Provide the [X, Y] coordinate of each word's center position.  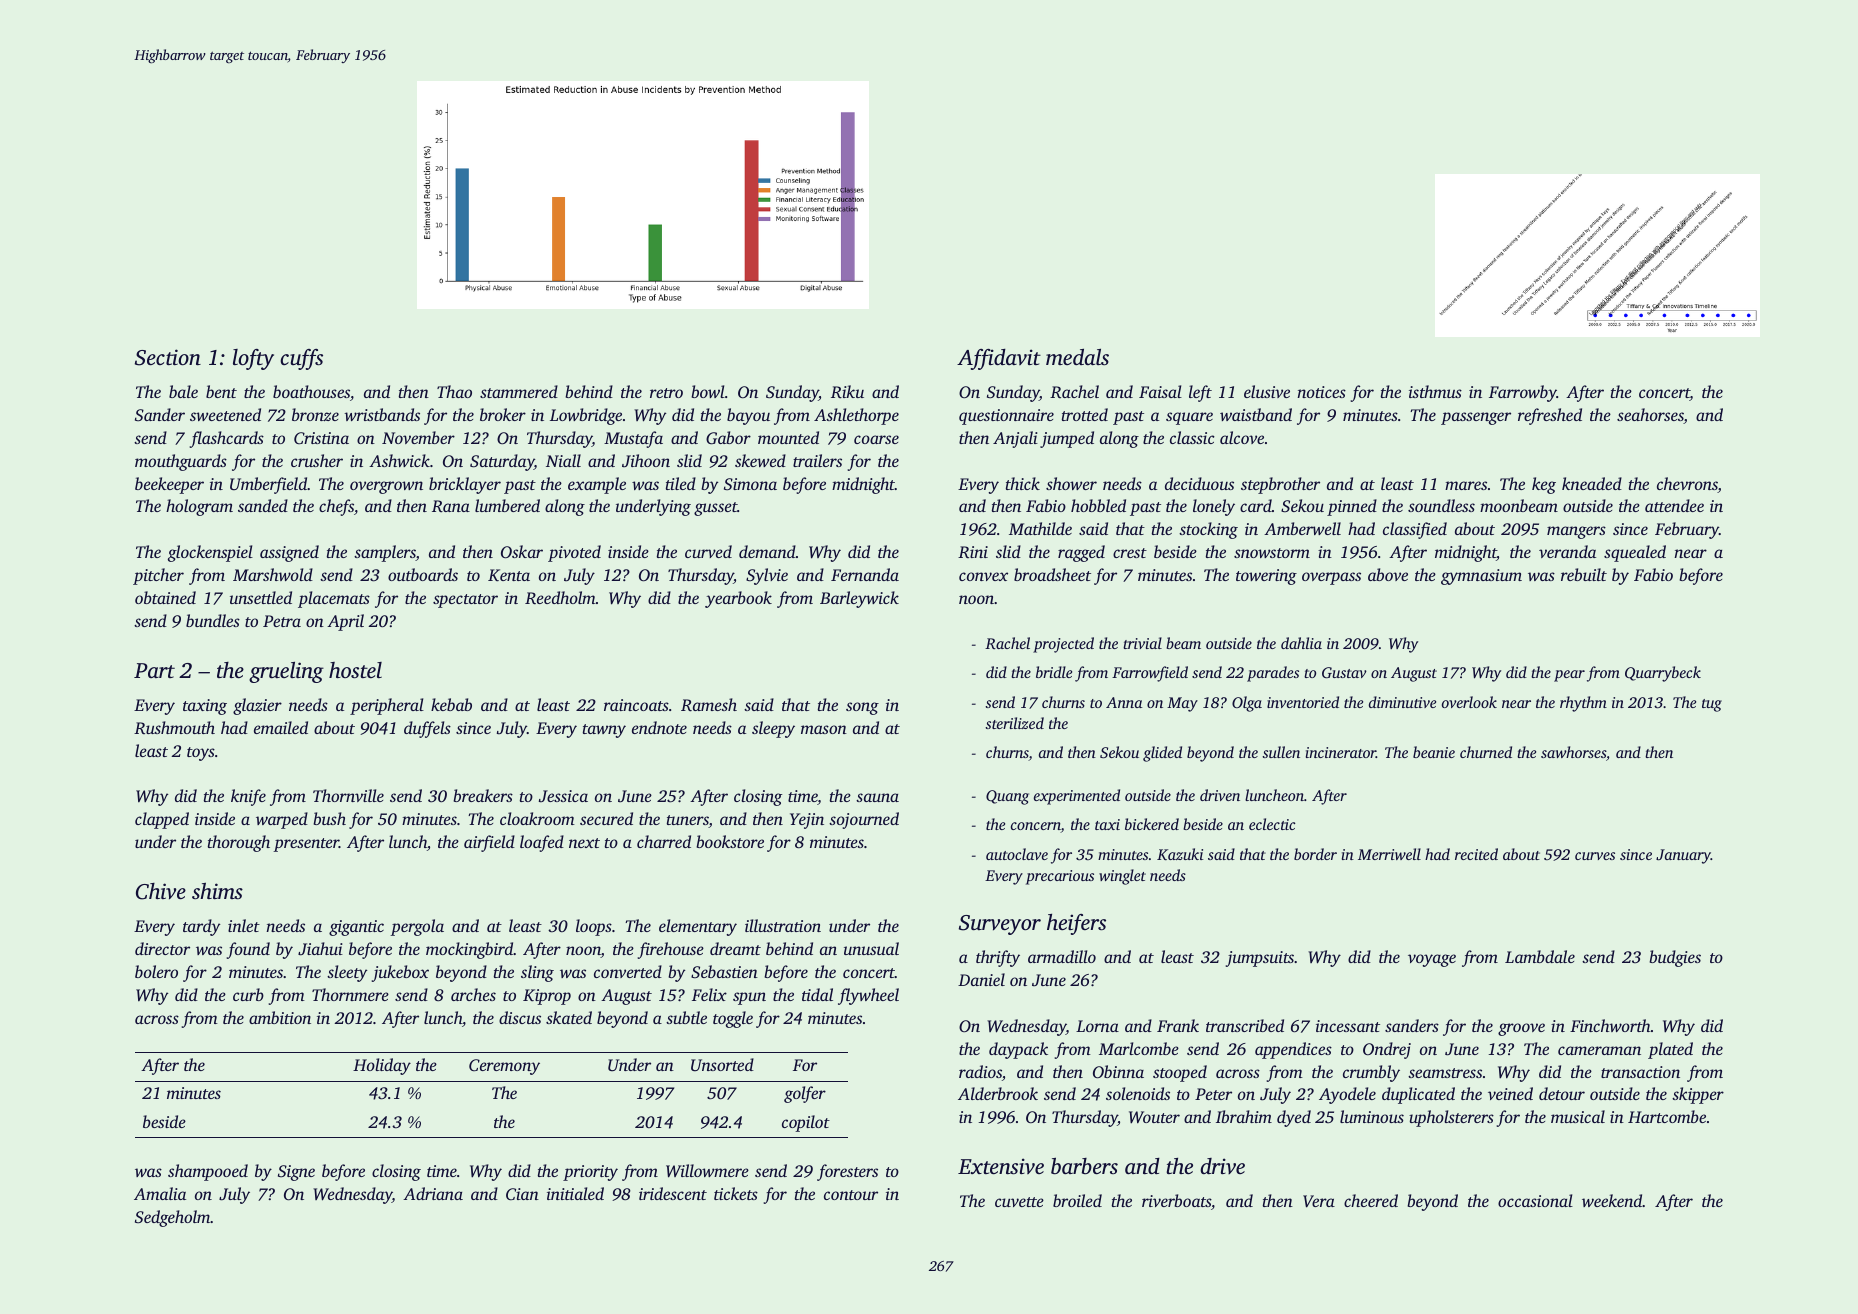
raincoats [636, 705]
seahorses [1650, 416]
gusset [716, 509]
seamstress [1445, 1073]
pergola [417, 927]
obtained [165, 597]
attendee [1674, 505]
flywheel [868, 996]
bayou [748, 416]
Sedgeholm [173, 1218]
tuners [688, 821]
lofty [253, 359]
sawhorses [1573, 752]
